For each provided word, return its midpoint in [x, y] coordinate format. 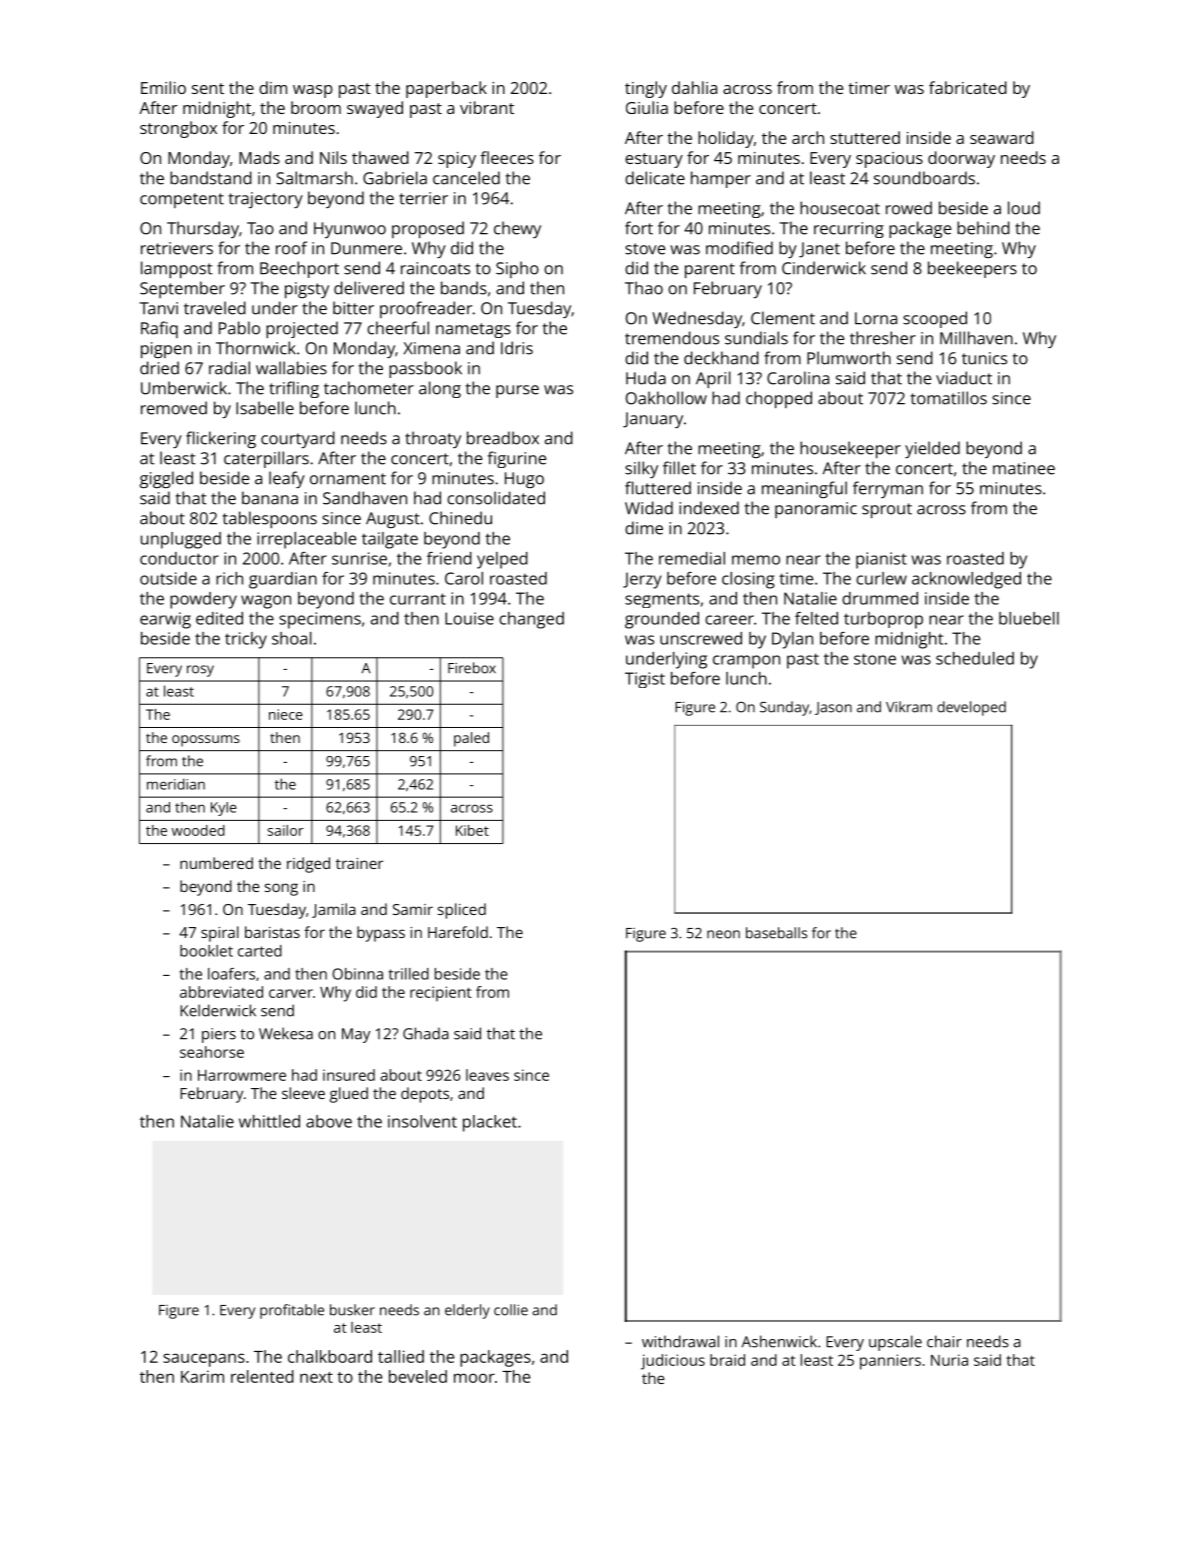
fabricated [968, 87]
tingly [646, 89]
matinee [1024, 468]
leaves [487, 1075]
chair [944, 1341]
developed [971, 708]
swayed [375, 109]
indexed [709, 508]
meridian [176, 784]
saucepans [204, 1360]
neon [723, 934]
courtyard [298, 439]
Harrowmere [242, 1075]
